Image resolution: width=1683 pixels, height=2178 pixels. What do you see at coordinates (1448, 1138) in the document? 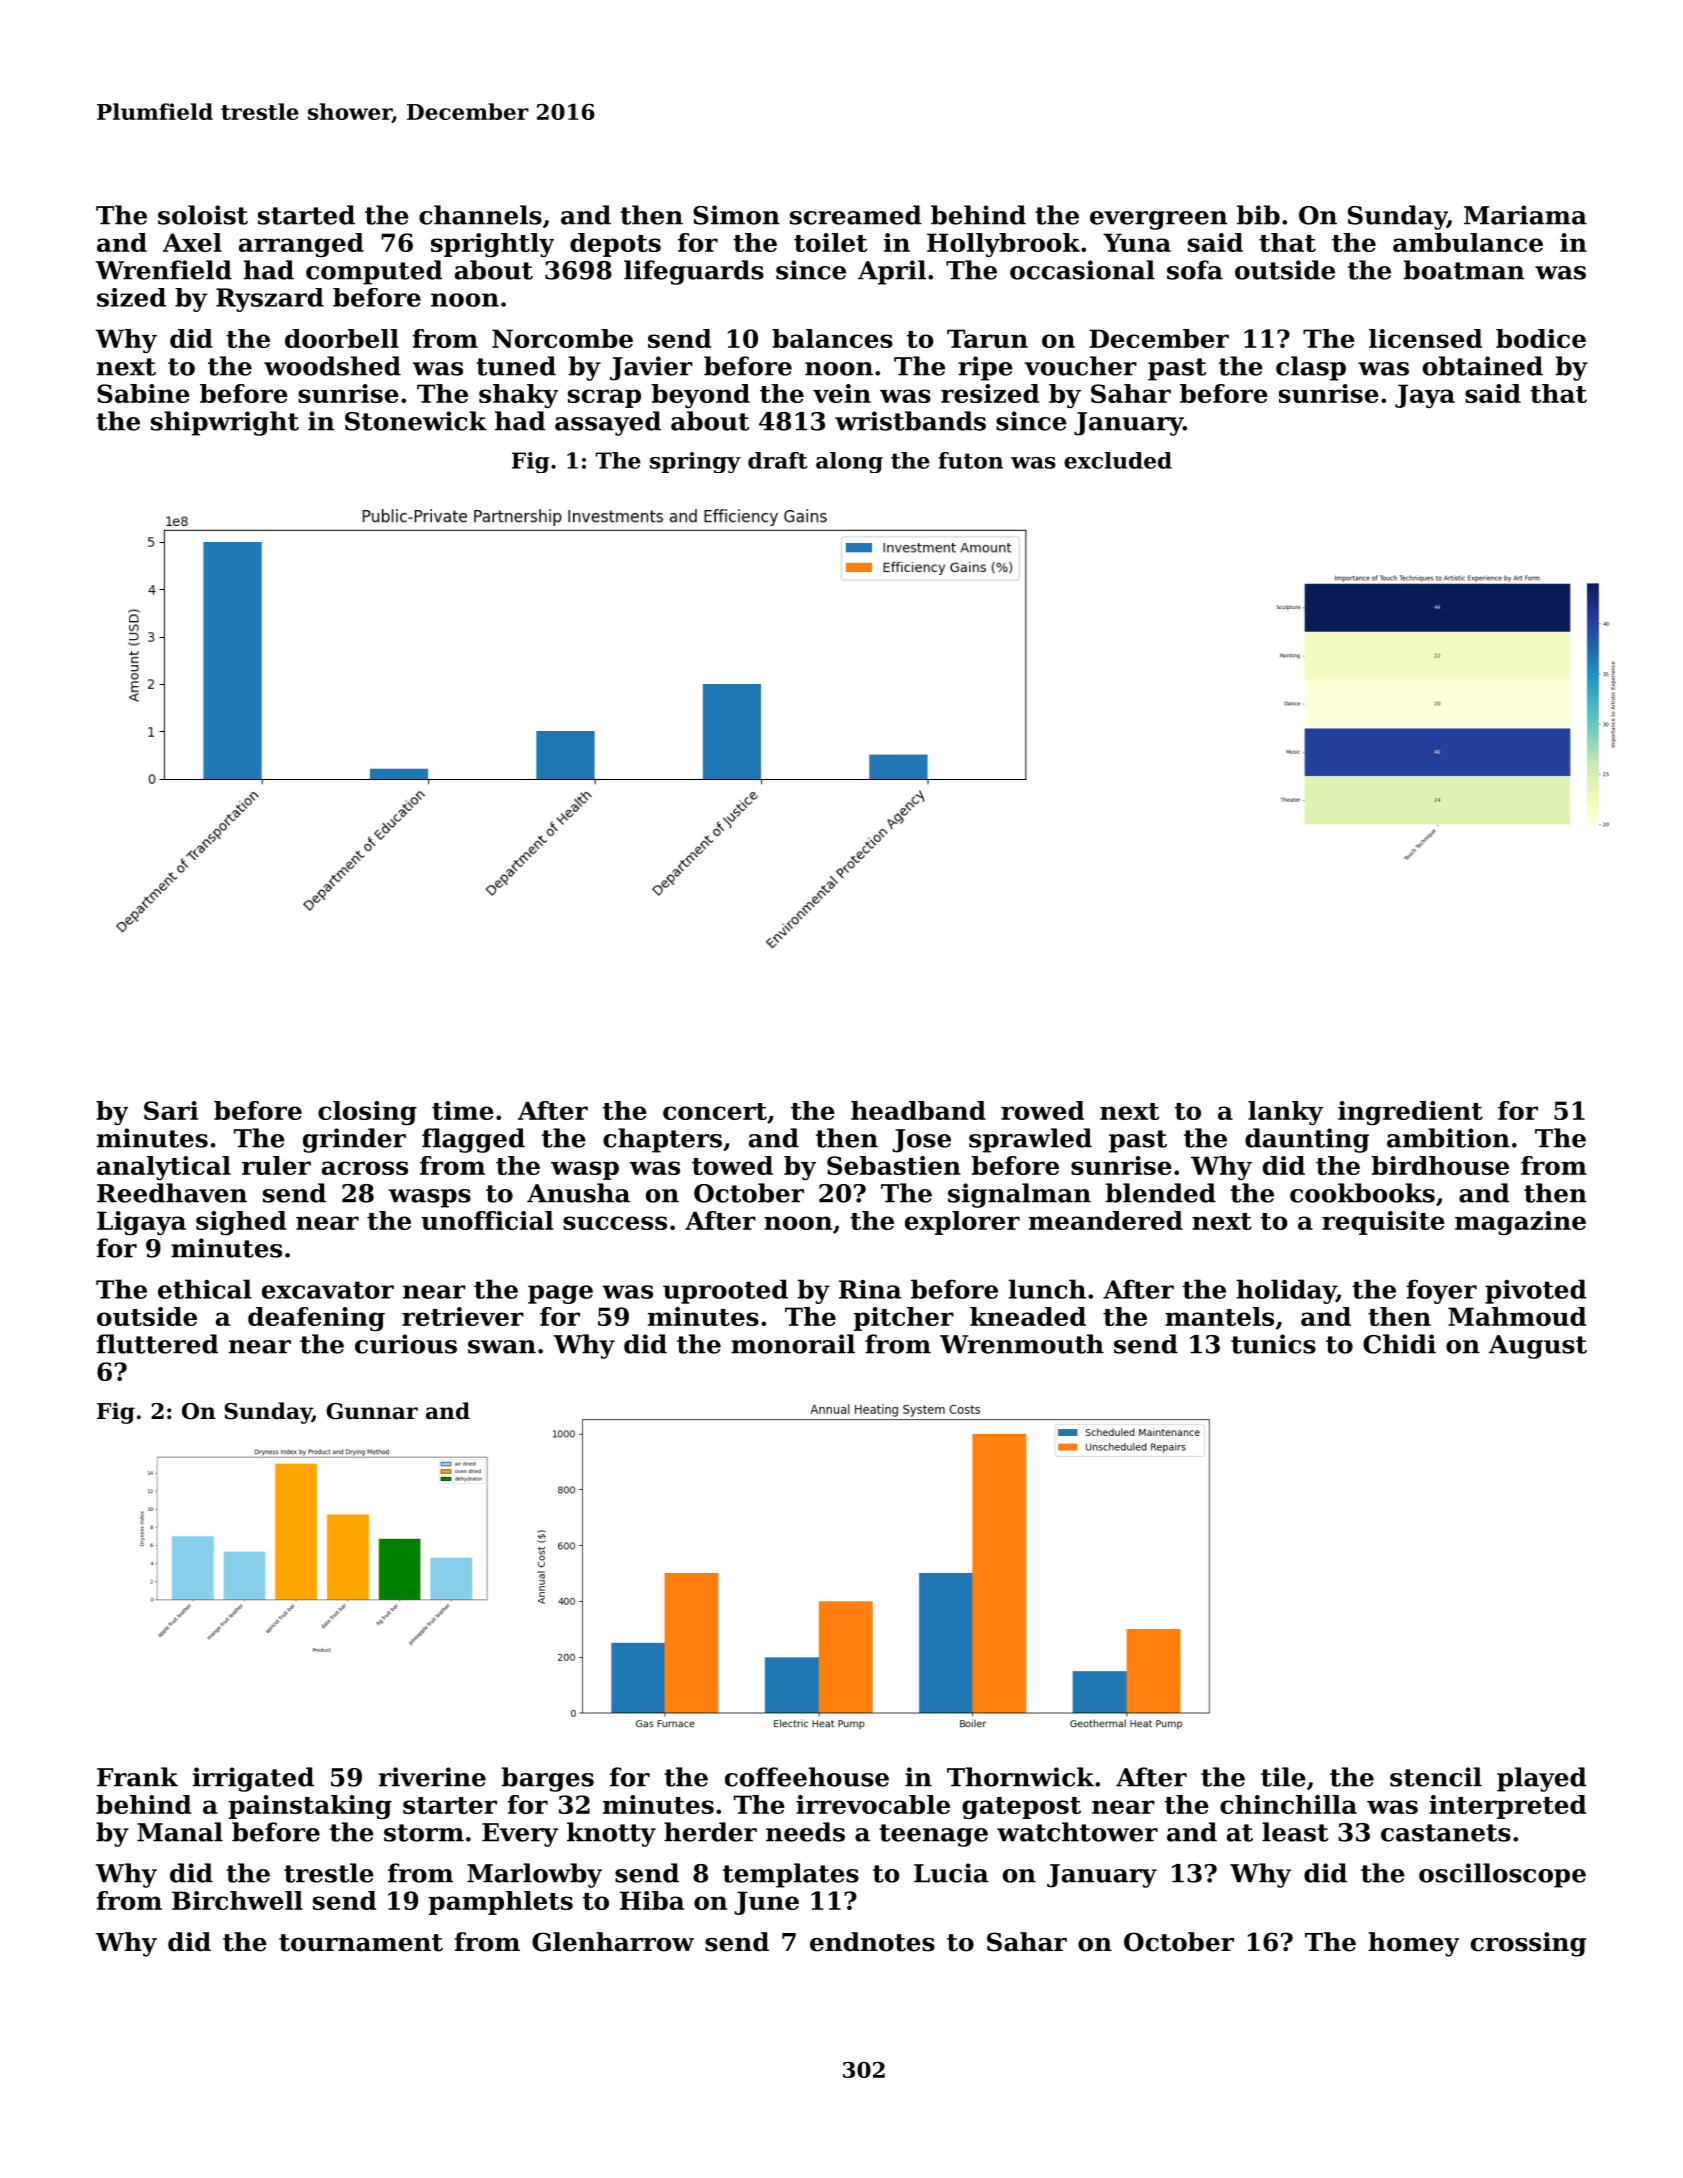
I see `ambition` at bounding box center [1448, 1138].
